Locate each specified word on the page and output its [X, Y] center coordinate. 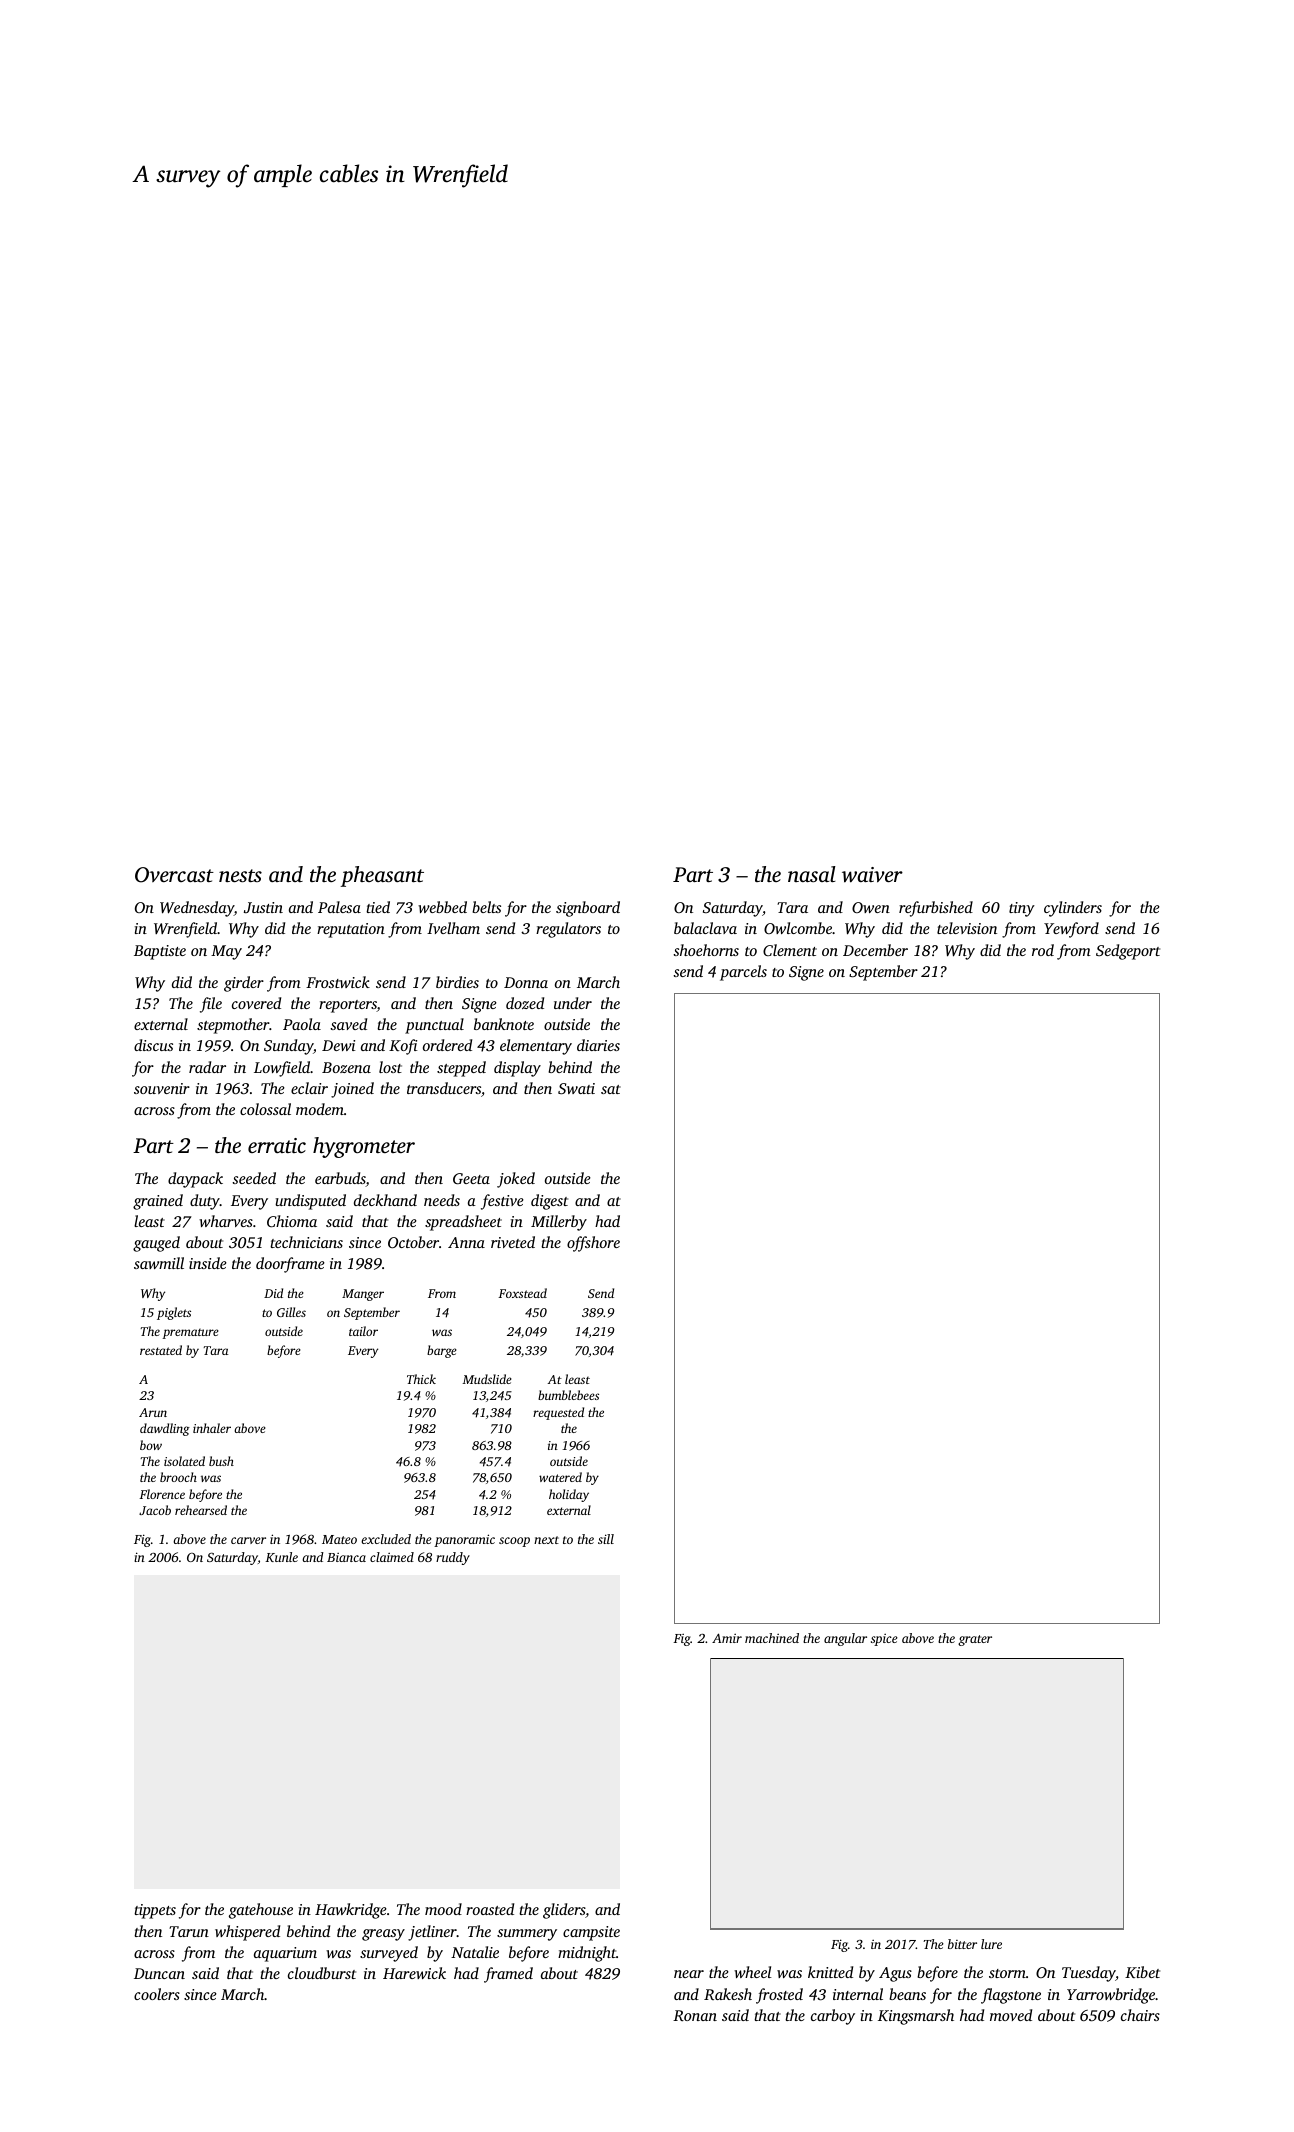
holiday [569, 1495]
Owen [871, 907]
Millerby [559, 1223]
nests [240, 875]
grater [975, 1640]
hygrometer [364, 1147]
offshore [593, 1244]
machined [772, 1638]
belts [486, 907]
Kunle [281, 1557]
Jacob [155, 1510]
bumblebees [568, 1395]
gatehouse [261, 1911]
